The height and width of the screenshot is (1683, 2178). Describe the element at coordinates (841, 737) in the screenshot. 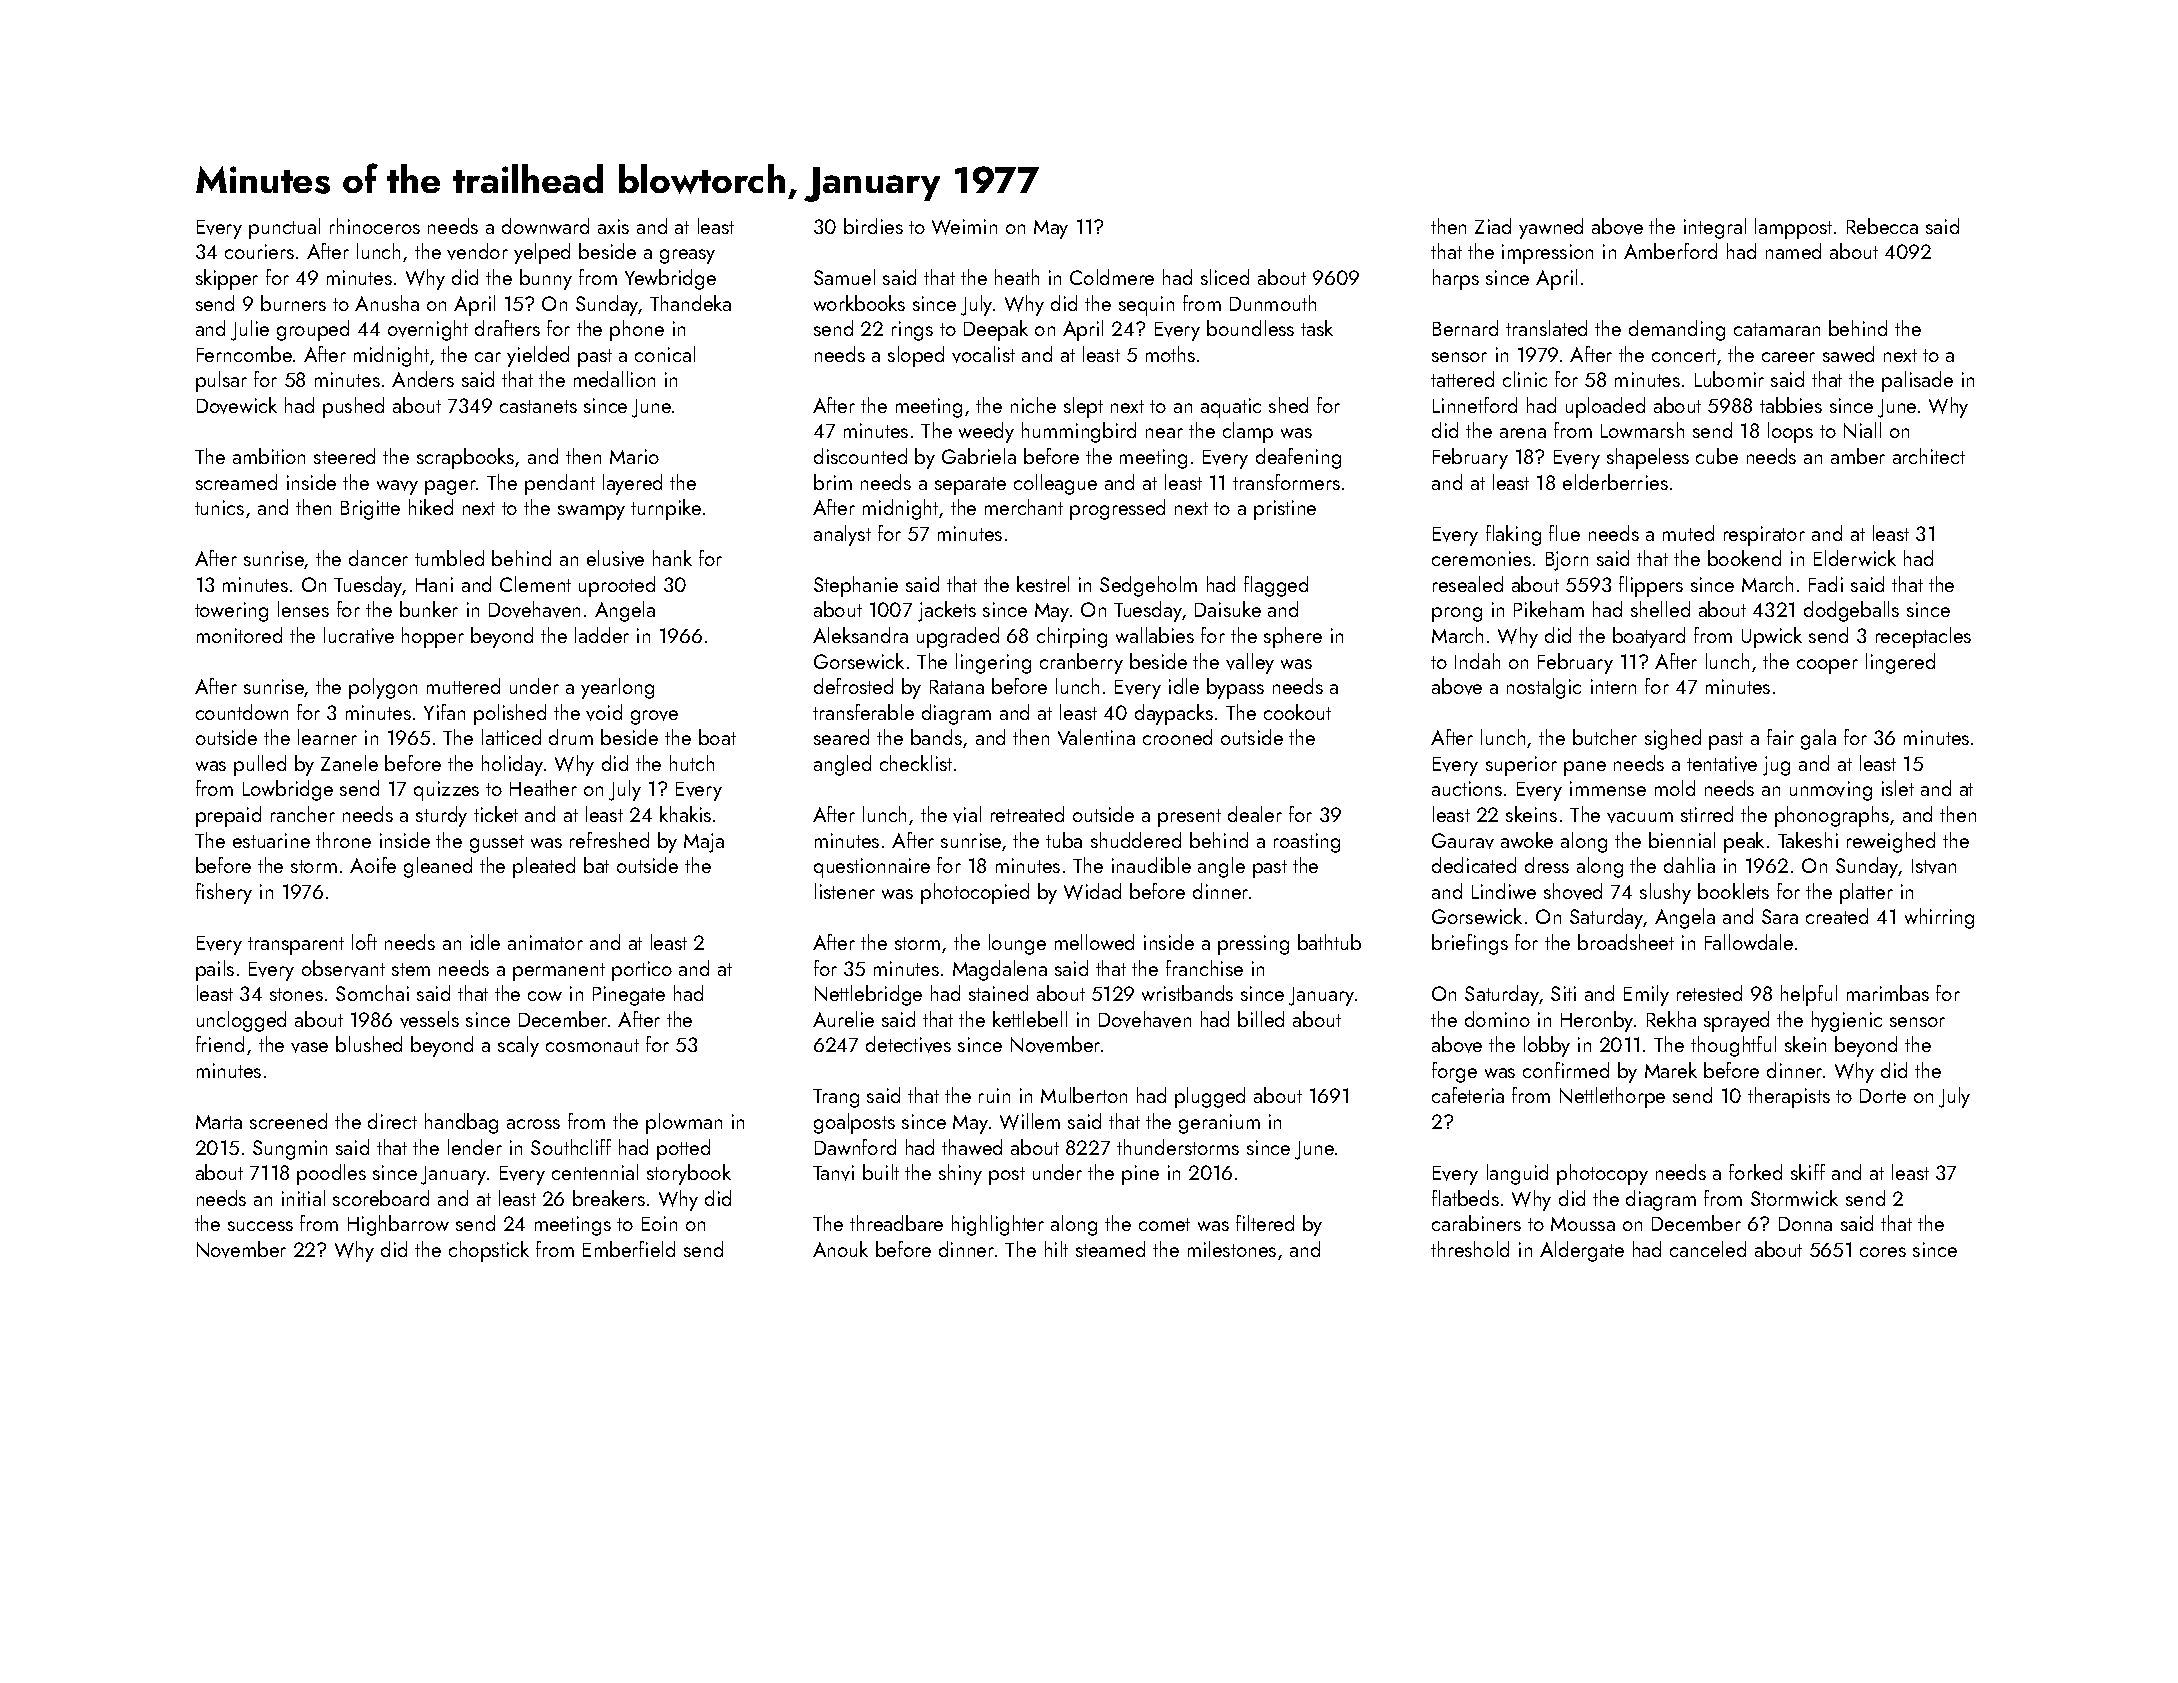

I see `seared` at that location.
